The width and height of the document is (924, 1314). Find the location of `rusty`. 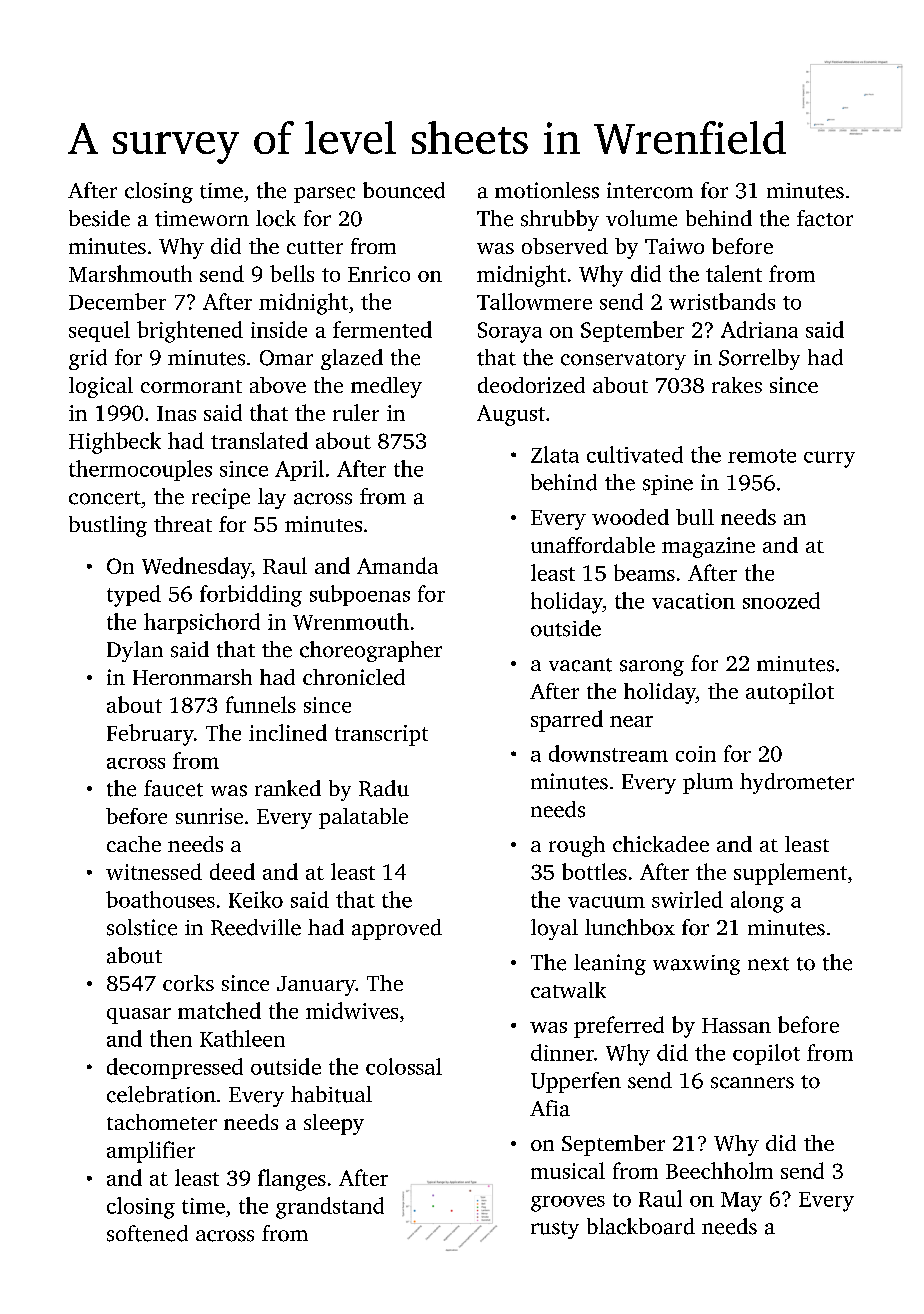

rusty is located at coordinates (555, 1230).
